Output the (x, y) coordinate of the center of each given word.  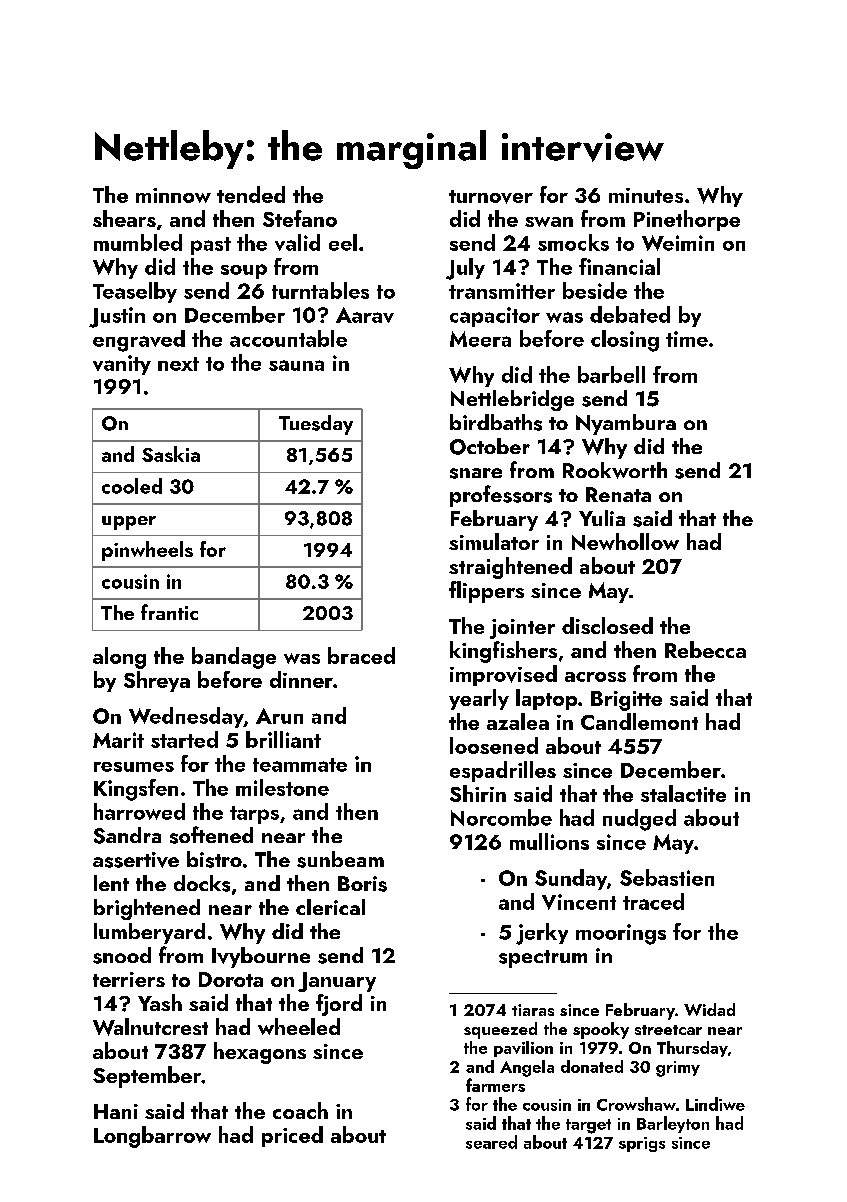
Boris (362, 884)
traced (653, 901)
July (465, 269)
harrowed (139, 811)
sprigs (642, 1144)
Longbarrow (152, 1137)
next (178, 364)
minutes (646, 195)
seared (491, 1142)
